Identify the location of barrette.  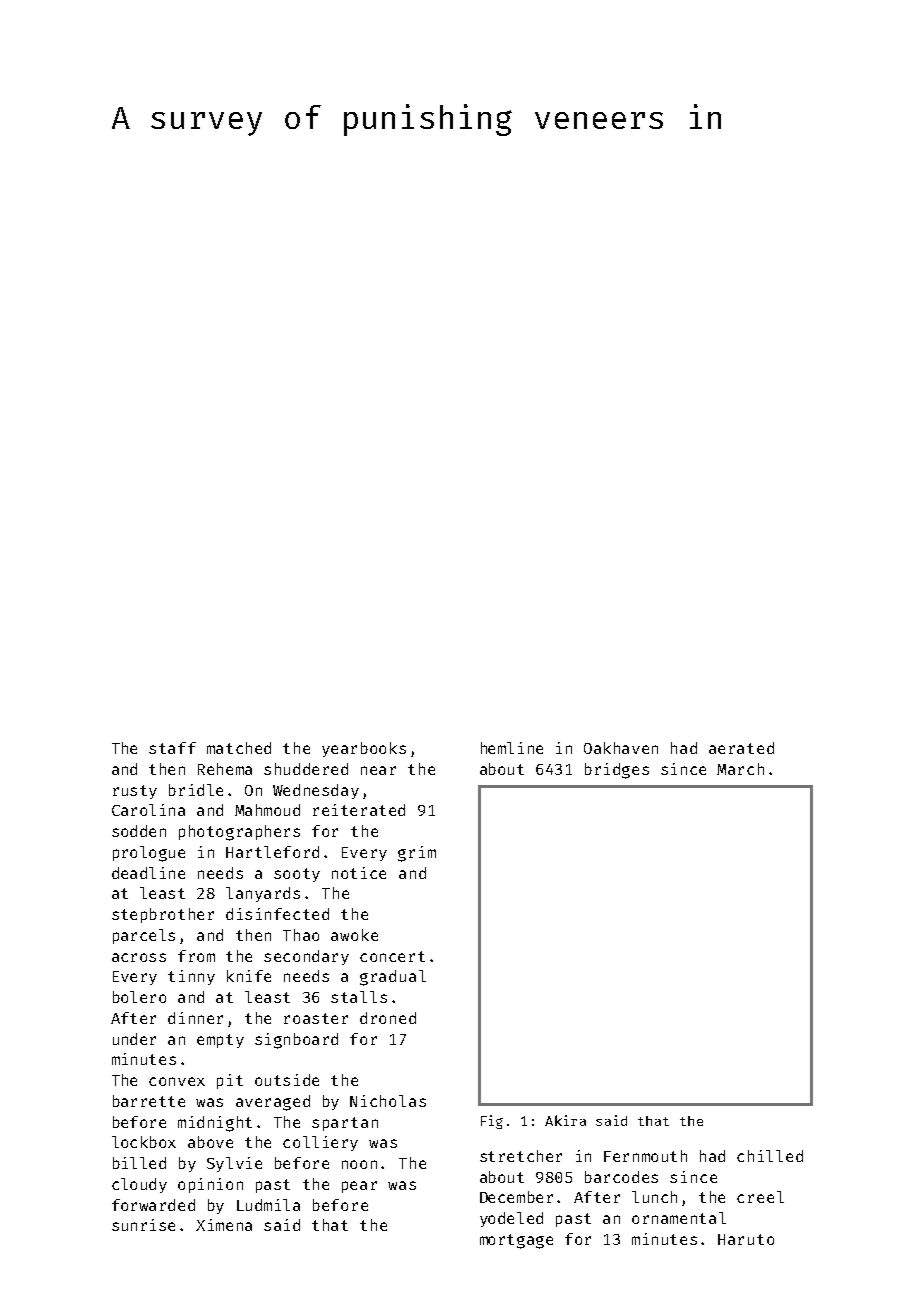
(149, 1101).
